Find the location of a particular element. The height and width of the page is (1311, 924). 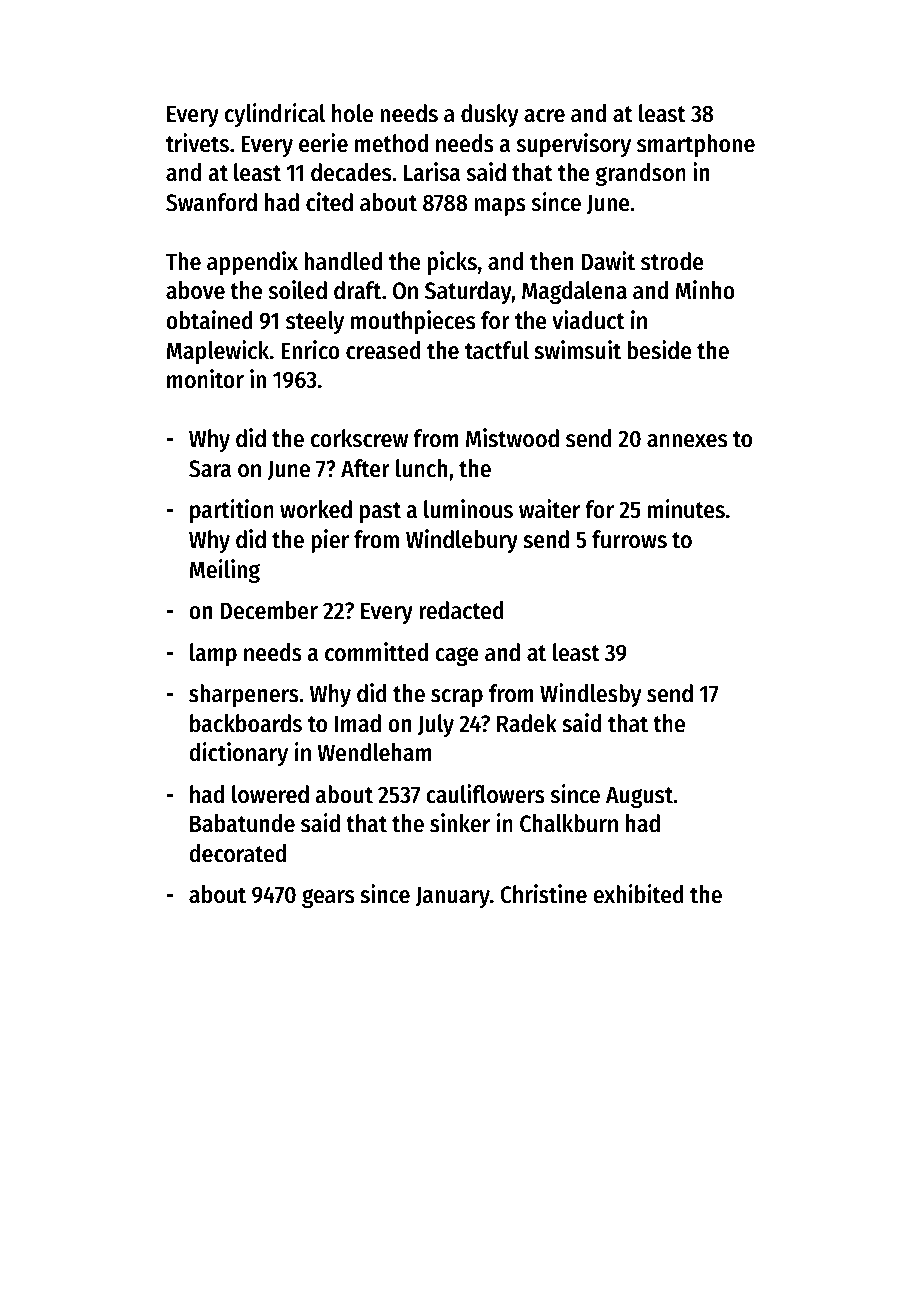

trivets is located at coordinates (197, 143).
